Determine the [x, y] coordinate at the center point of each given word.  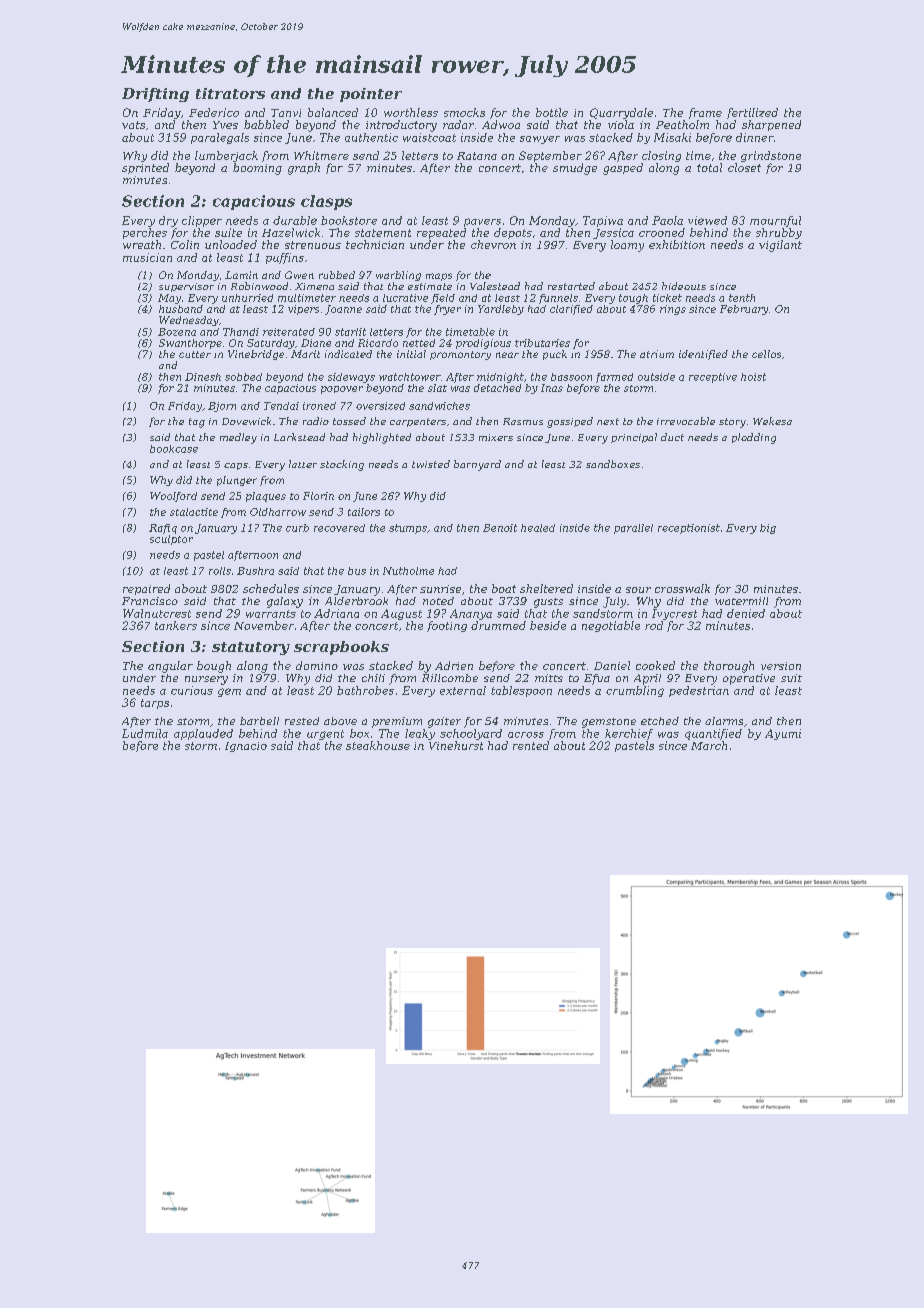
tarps [155, 704]
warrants [271, 614]
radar [458, 124]
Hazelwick [291, 232]
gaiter [444, 722]
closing [661, 156]
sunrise [440, 589]
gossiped [570, 422]
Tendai [281, 406]
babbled [266, 124]
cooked [655, 665]
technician [375, 244]
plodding [754, 438]
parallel [633, 529]
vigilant [780, 246]
